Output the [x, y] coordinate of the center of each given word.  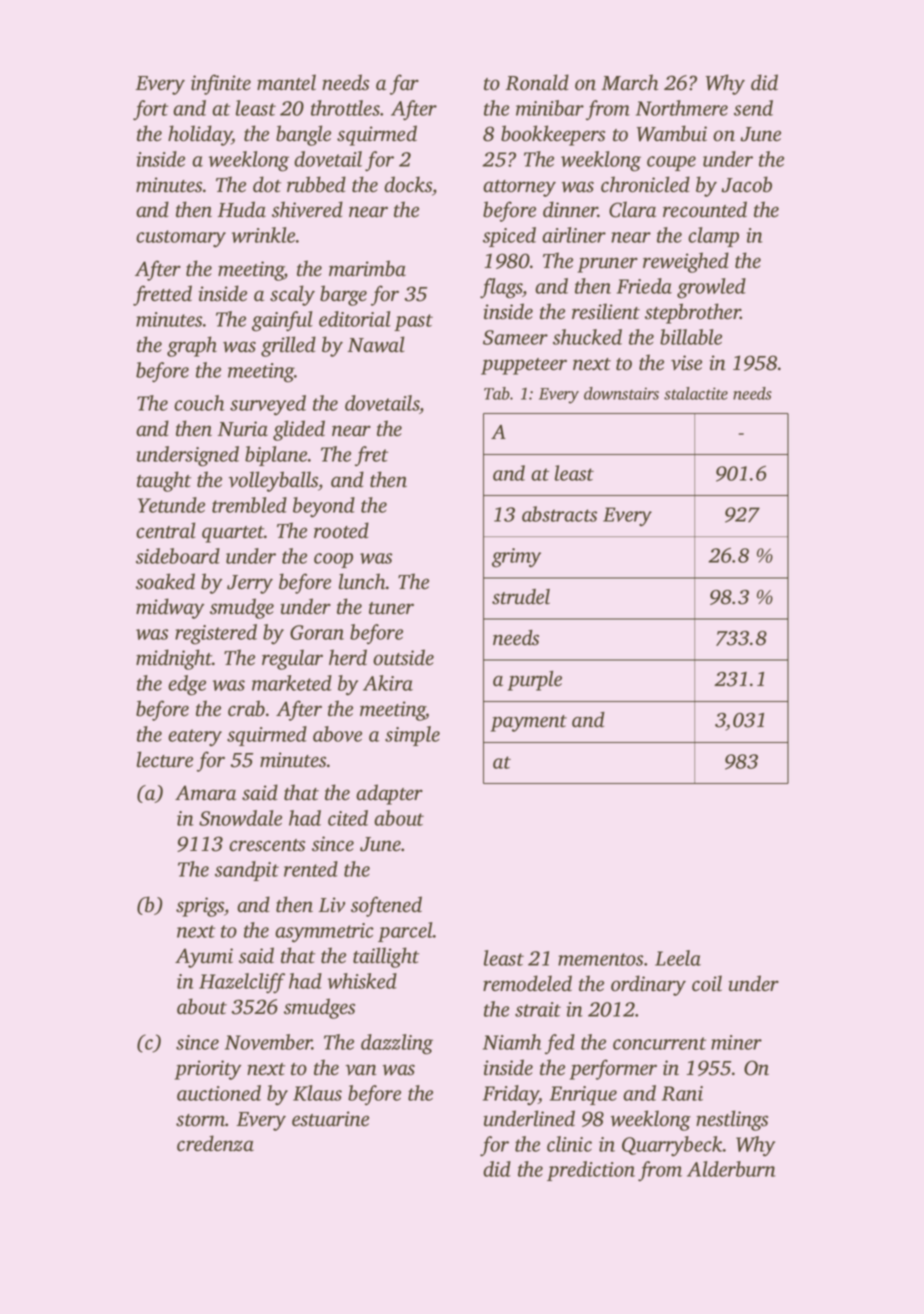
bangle [303, 135]
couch [199, 403]
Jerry [250, 584]
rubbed [316, 184]
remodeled [527, 983]
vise [686, 363]
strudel [521, 597]
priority [208, 1070]
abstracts [559, 514]
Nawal [376, 344]
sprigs [200, 907]
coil [707, 983]
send [753, 108]
